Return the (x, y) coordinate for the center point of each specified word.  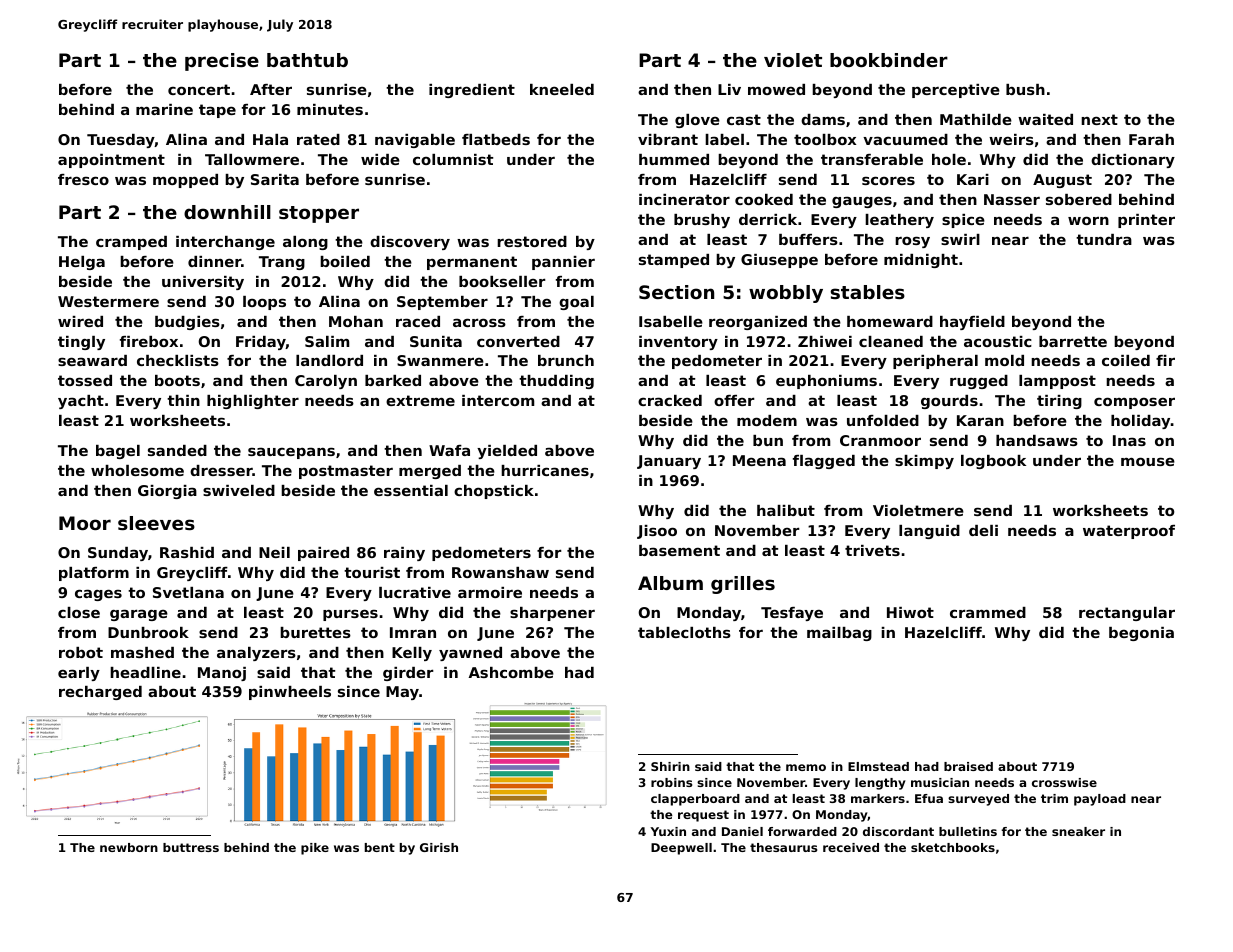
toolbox (825, 139)
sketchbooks (953, 847)
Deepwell (681, 849)
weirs (1011, 139)
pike (315, 849)
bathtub (307, 60)
